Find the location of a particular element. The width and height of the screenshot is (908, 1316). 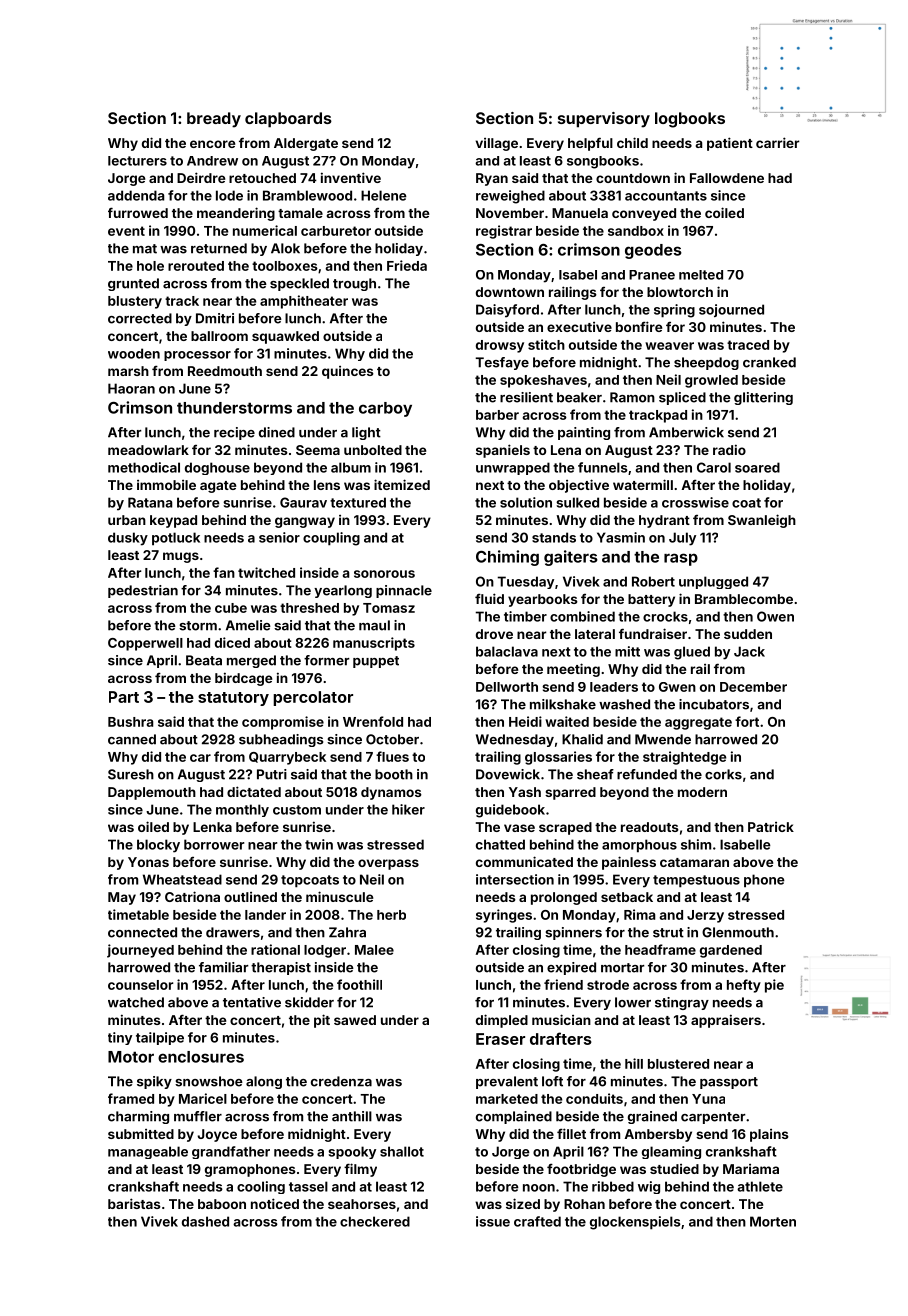

baristas is located at coordinates (134, 1203).
